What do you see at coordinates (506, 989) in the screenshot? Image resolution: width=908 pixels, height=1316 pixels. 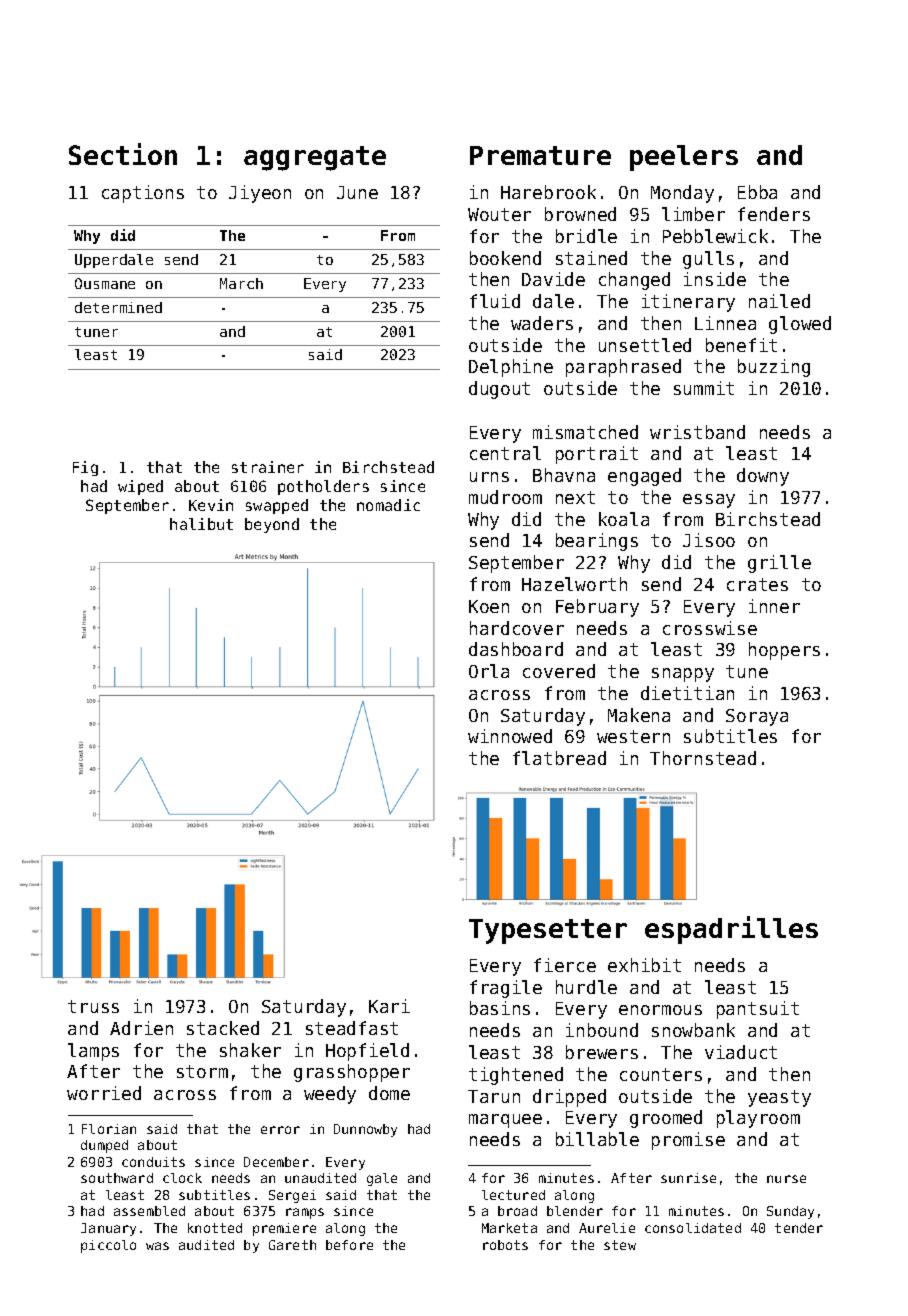 I see `fragile` at bounding box center [506, 989].
